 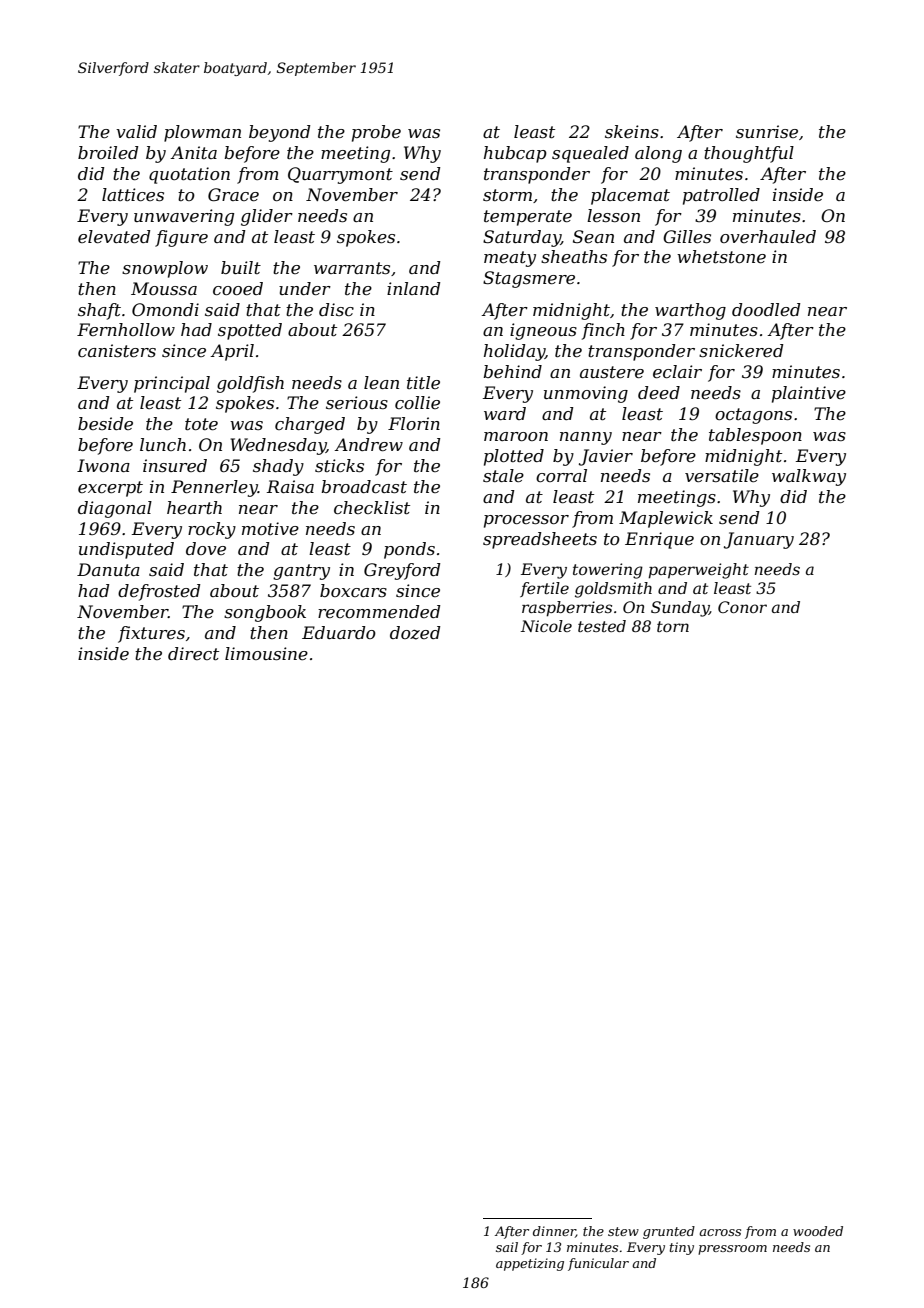 What do you see at coordinates (690, 311) in the screenshot?
I see `warthog` at bounding box center [690, 311].
